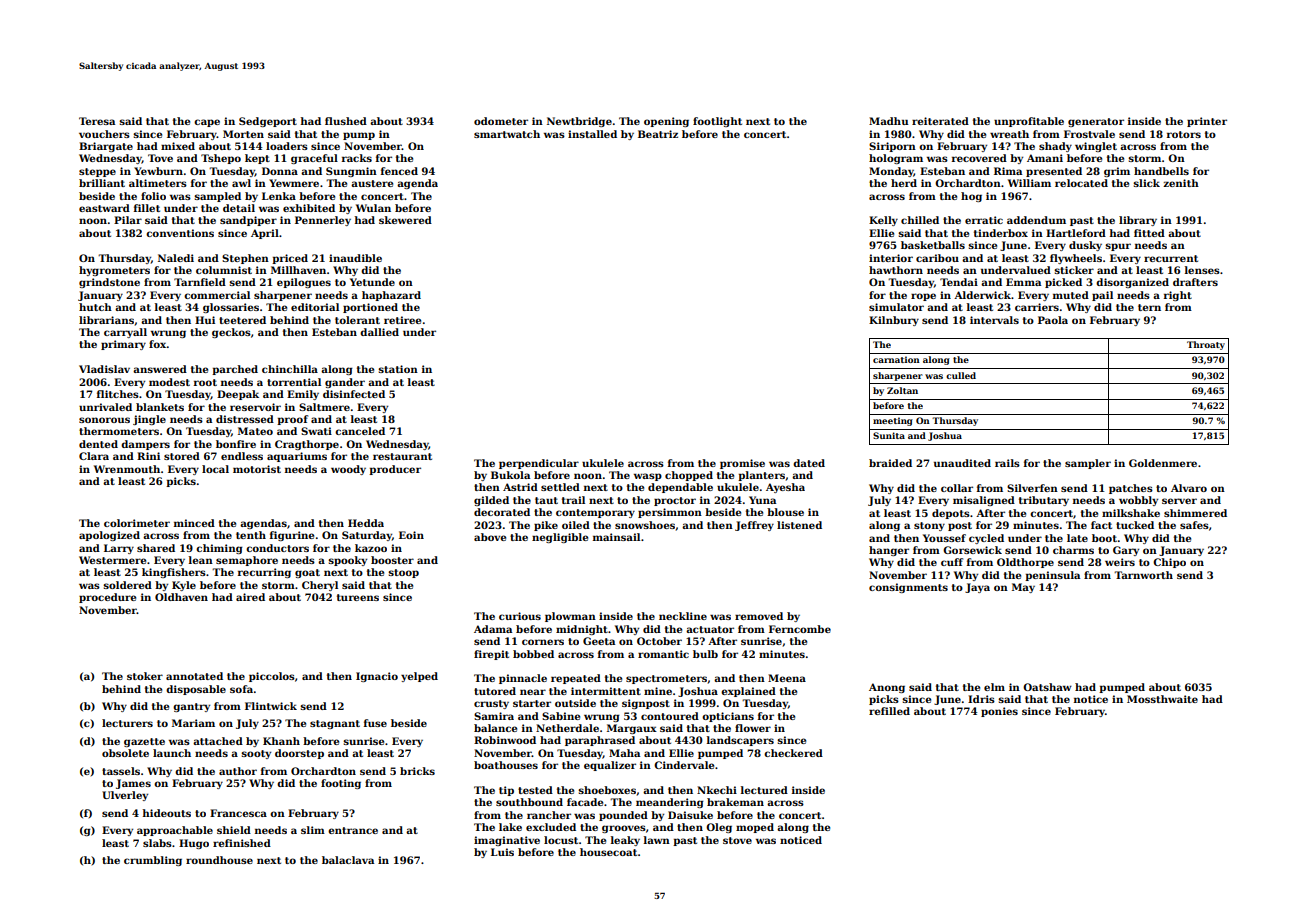 The image size is (1308, 924). I want to click on Yuna, so click(762, 500).
